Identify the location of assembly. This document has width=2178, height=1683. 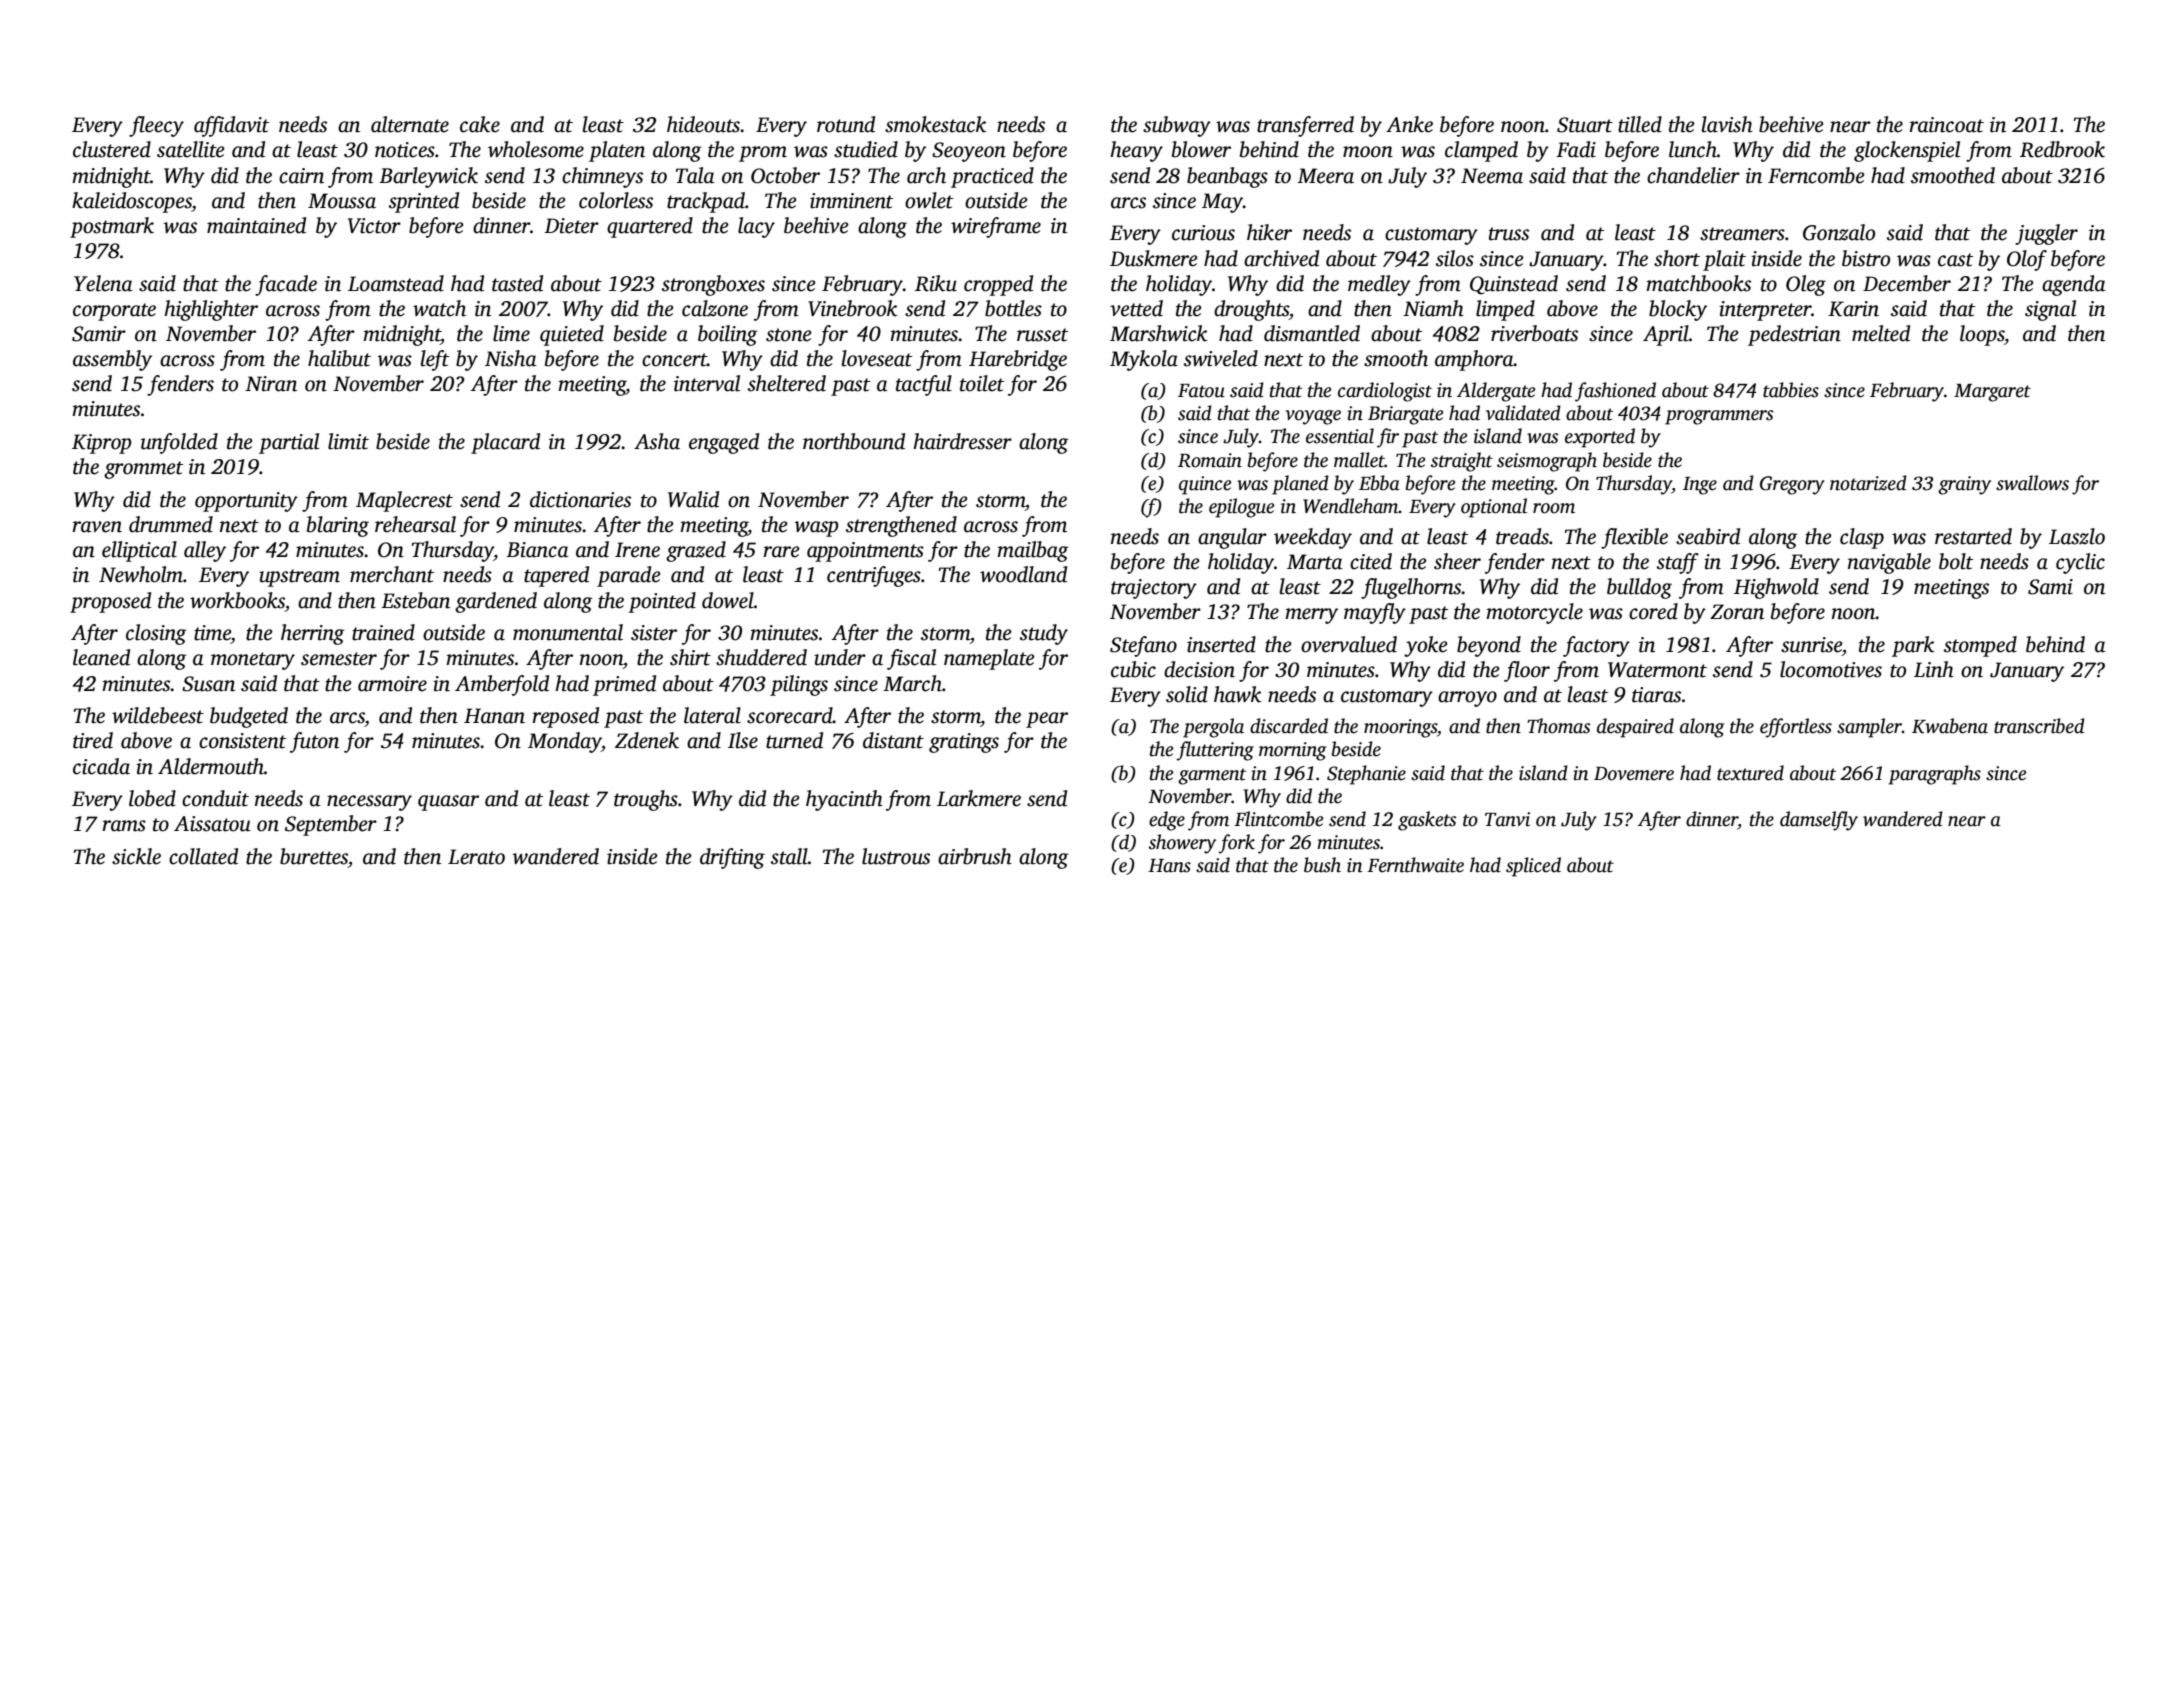
(112, 360).
